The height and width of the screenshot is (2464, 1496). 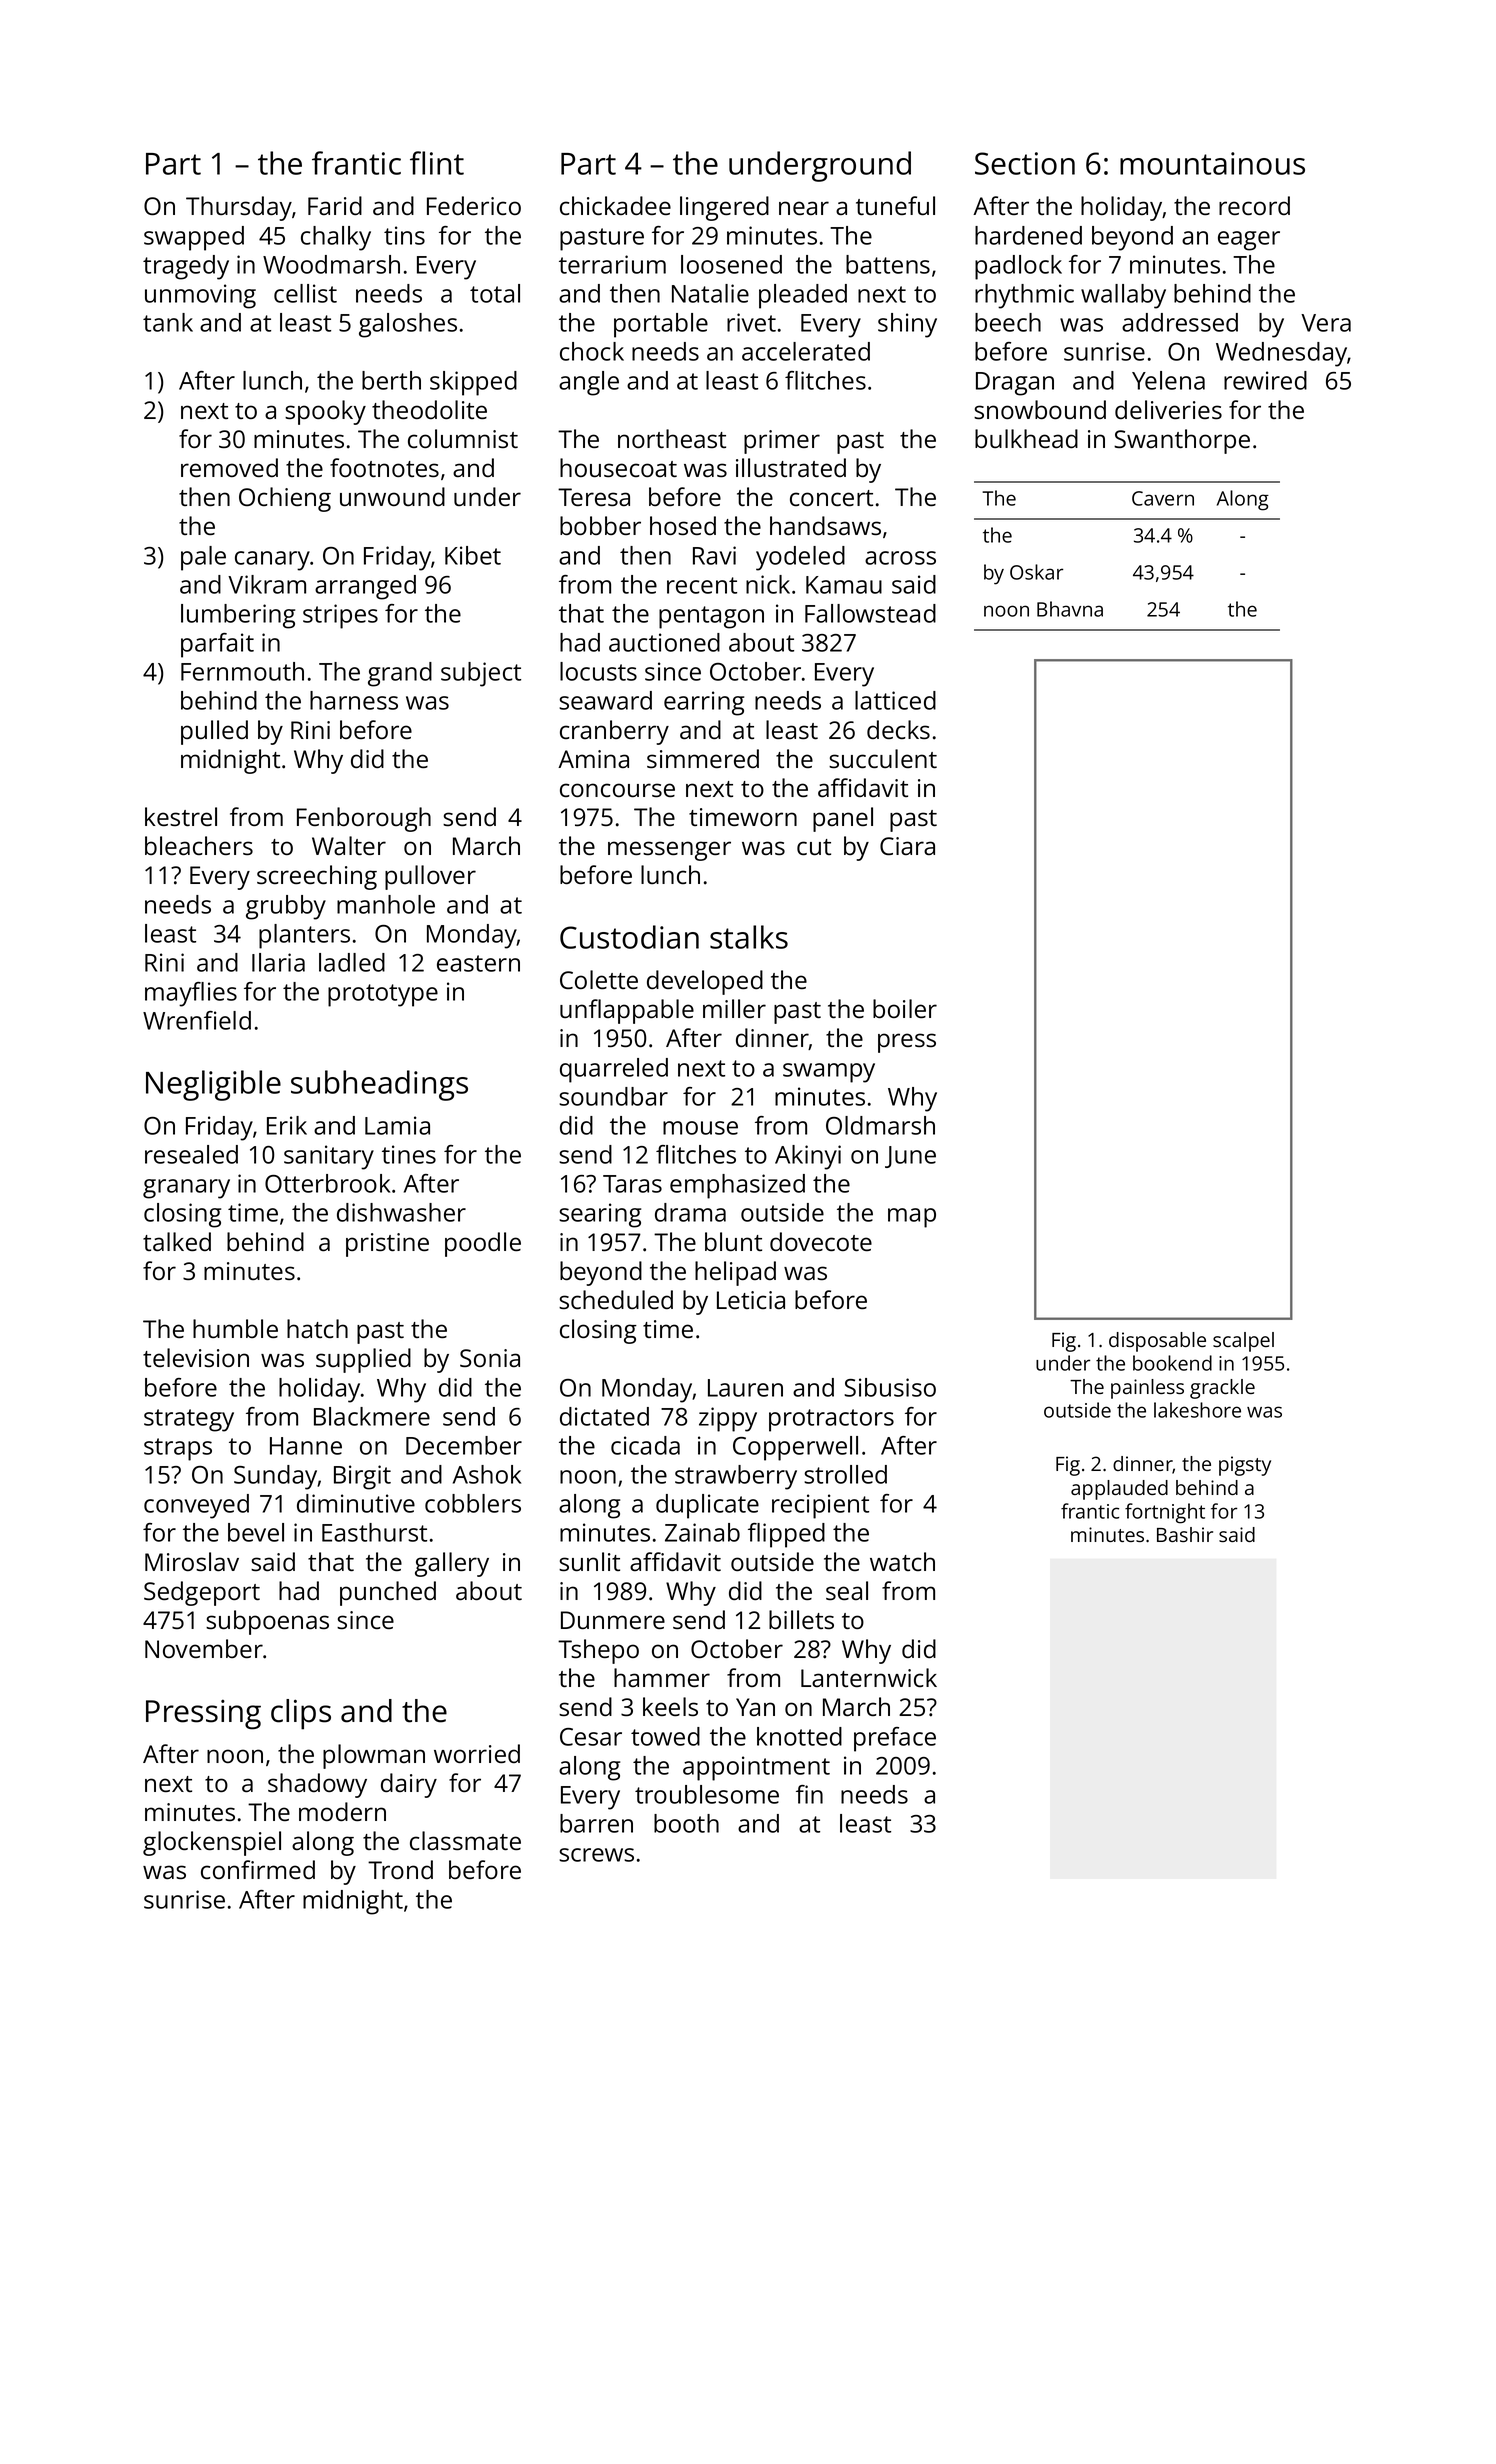 I want to click on screws, so click(x=596, y=1855).
